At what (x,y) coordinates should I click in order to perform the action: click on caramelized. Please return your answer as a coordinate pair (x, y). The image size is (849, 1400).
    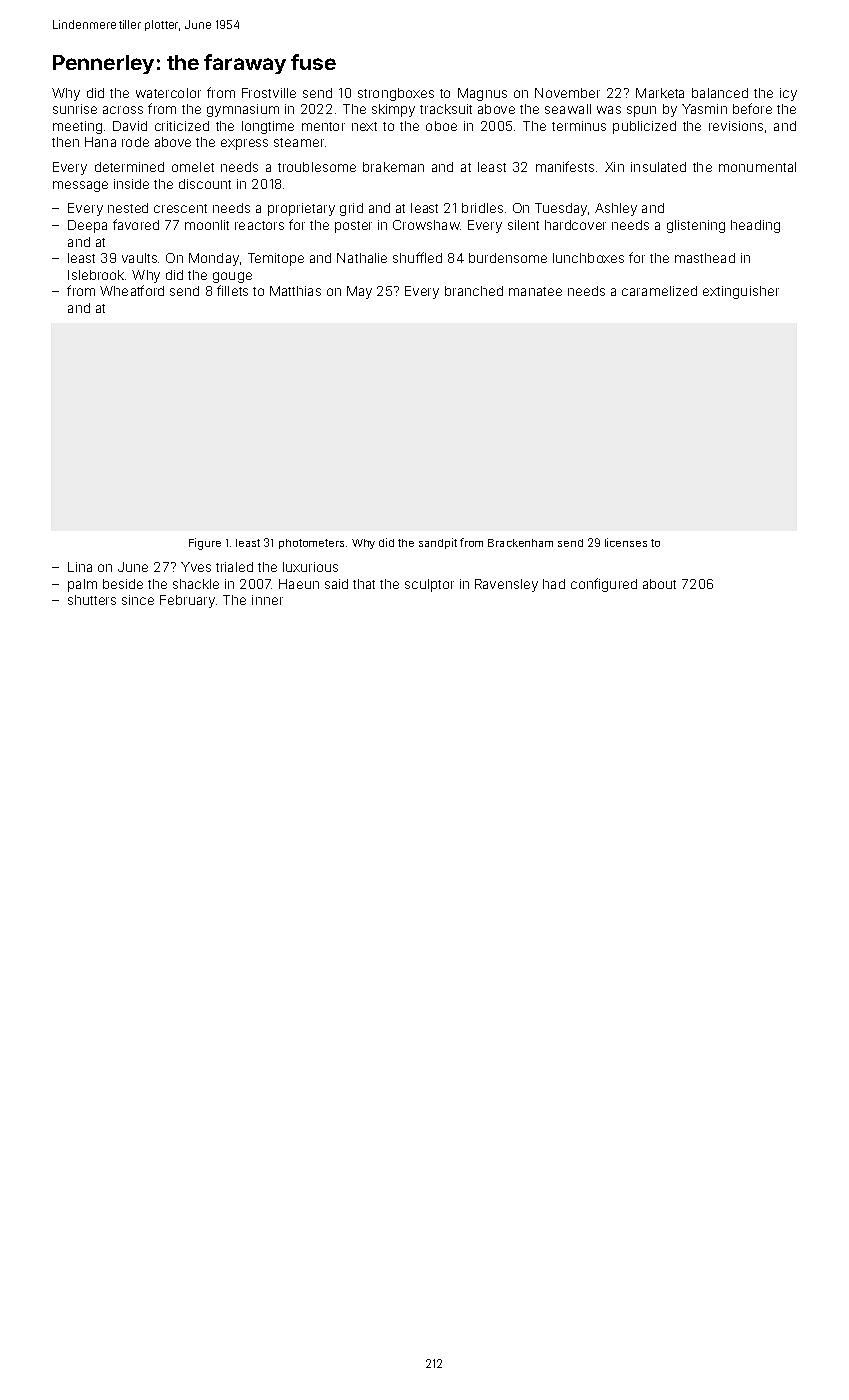
    Looking at the image, I should click on (659, 291).
